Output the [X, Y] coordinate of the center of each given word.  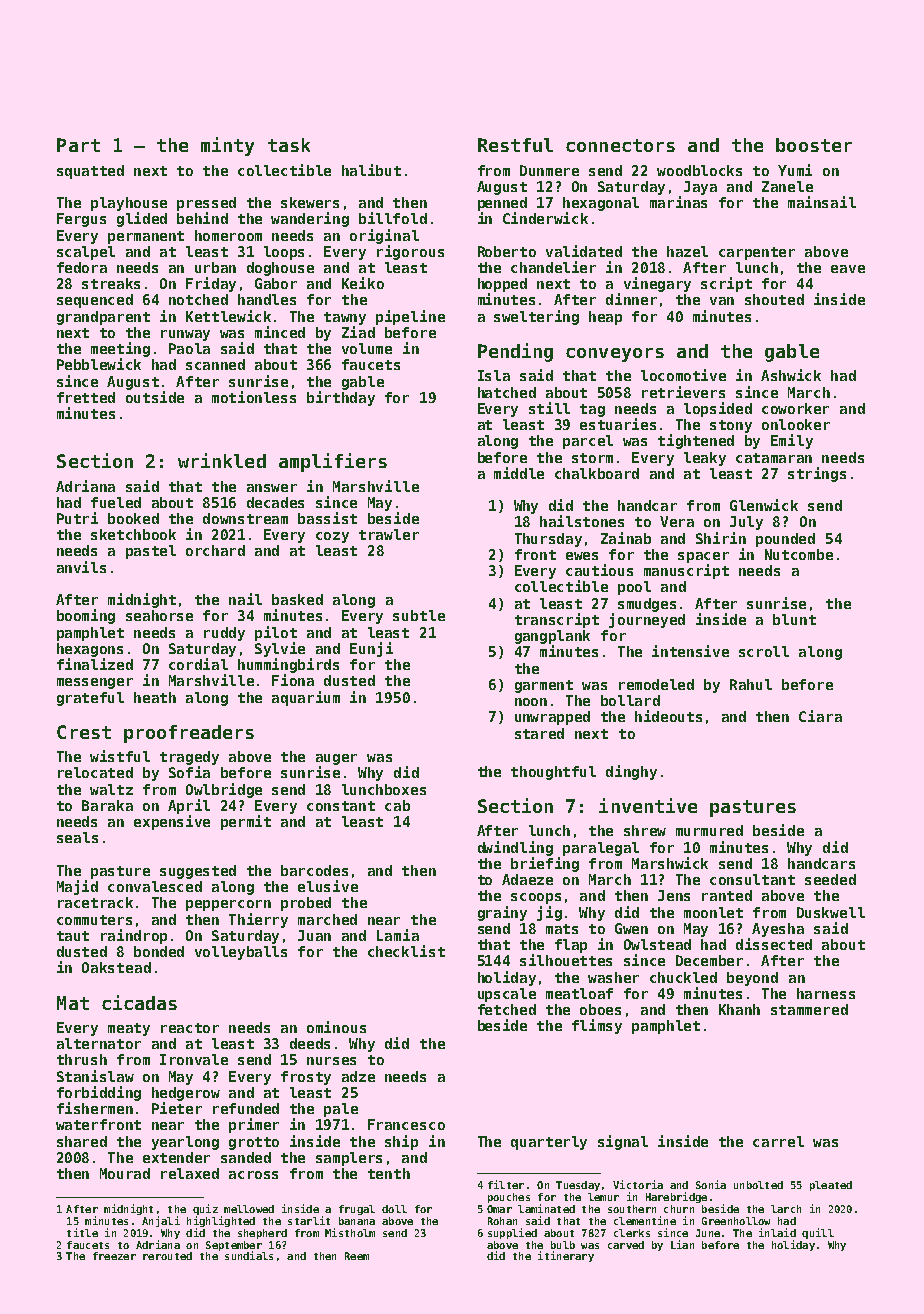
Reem [357, 1256]
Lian [682, 1244]
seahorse [159, 615]
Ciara [820, 716]
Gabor [276, 283]
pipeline [410, 317]
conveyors [615, 355]
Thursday [548, 540]
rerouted [167, 1256]
